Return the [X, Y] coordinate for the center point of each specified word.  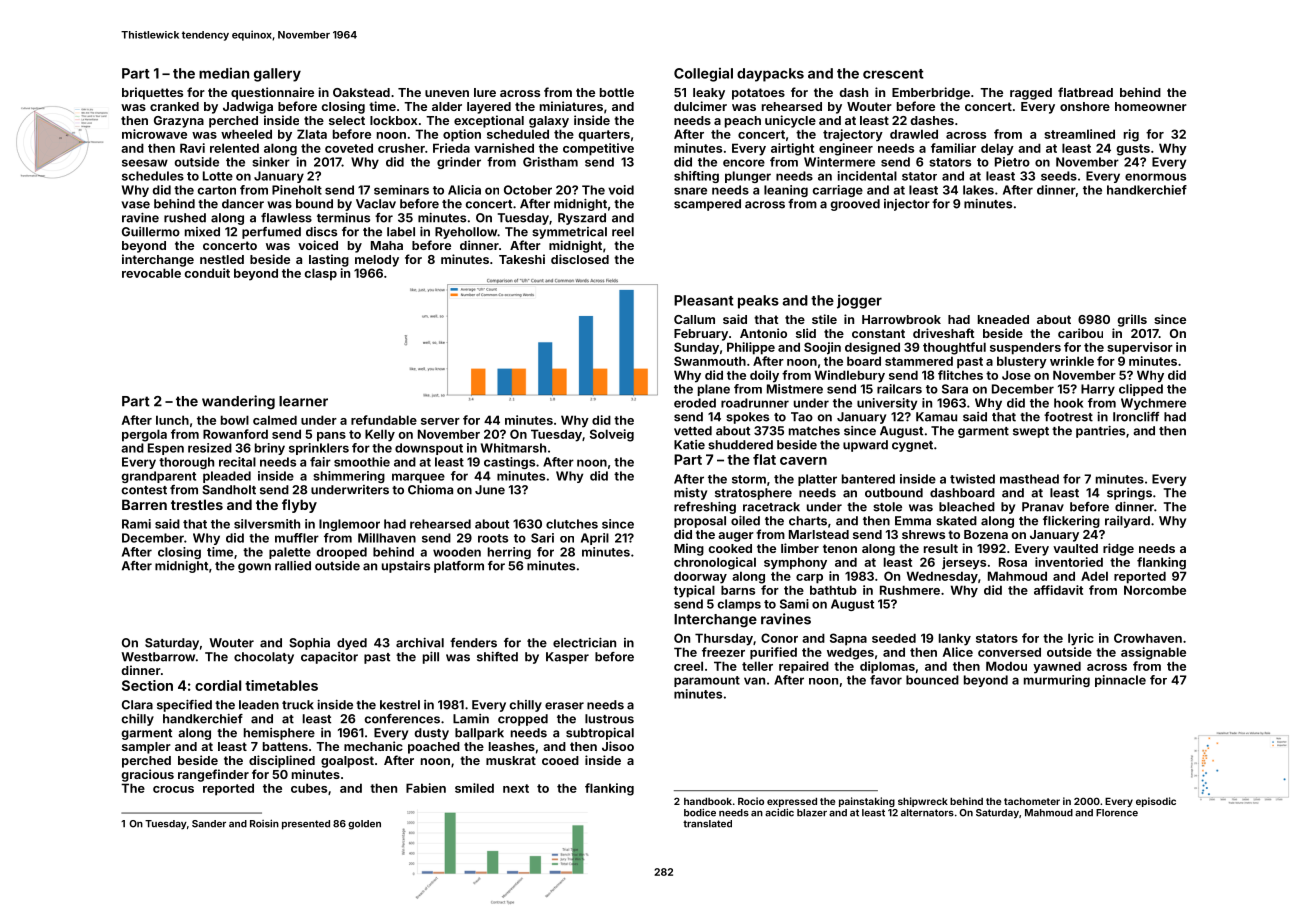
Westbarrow [158, 657]
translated [707, 824]
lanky [955, 639]
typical [694, 591]
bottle [617, 92]
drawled [914, 134]
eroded [695, 403]
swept [1031, 432]
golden [364, 825]
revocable [151, 273]
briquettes [152, 93]
